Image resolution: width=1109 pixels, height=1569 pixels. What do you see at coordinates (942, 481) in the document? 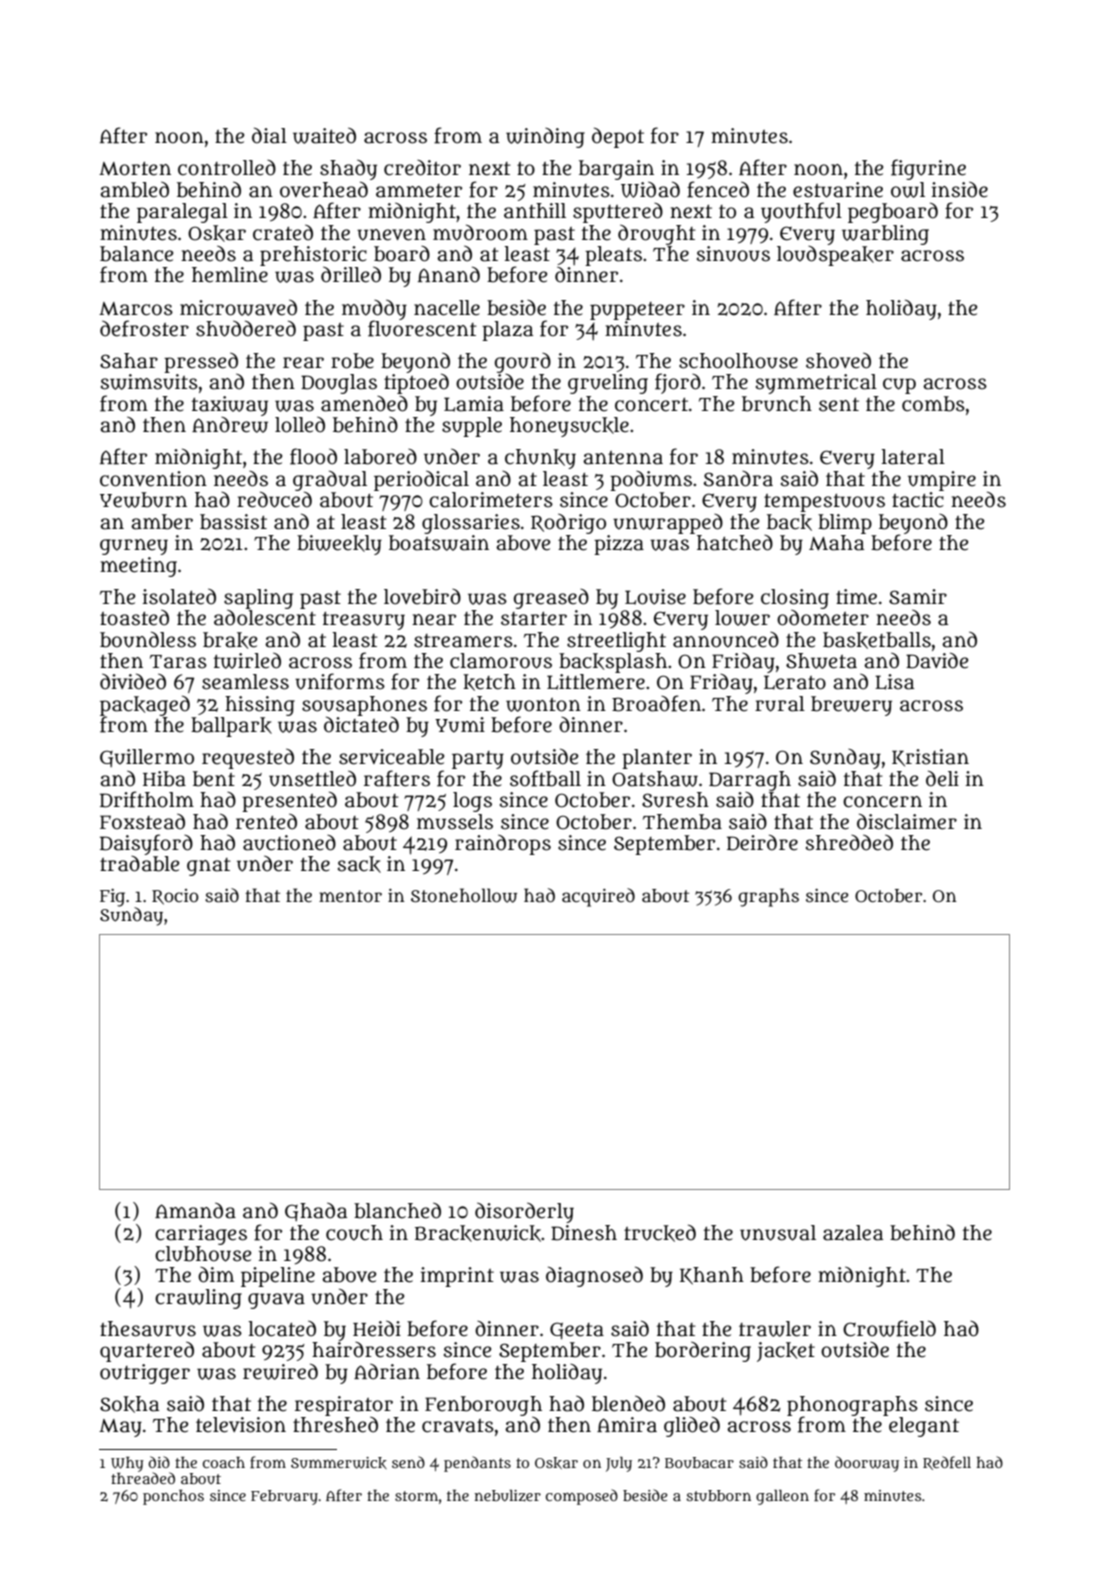
I see `umpire` at bounding box center [942, 481].
